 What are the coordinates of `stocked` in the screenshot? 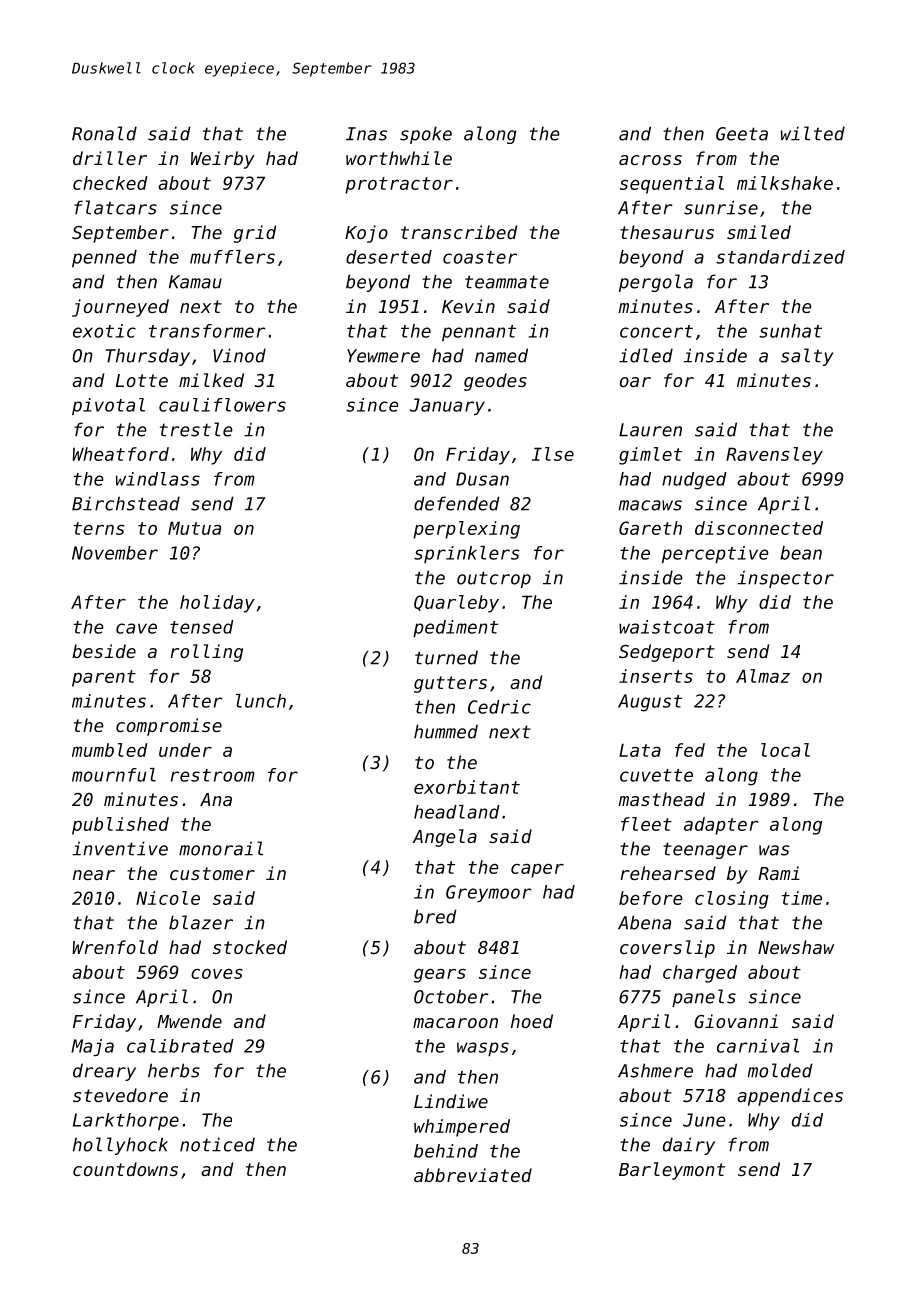 It's located at (250, 947).
